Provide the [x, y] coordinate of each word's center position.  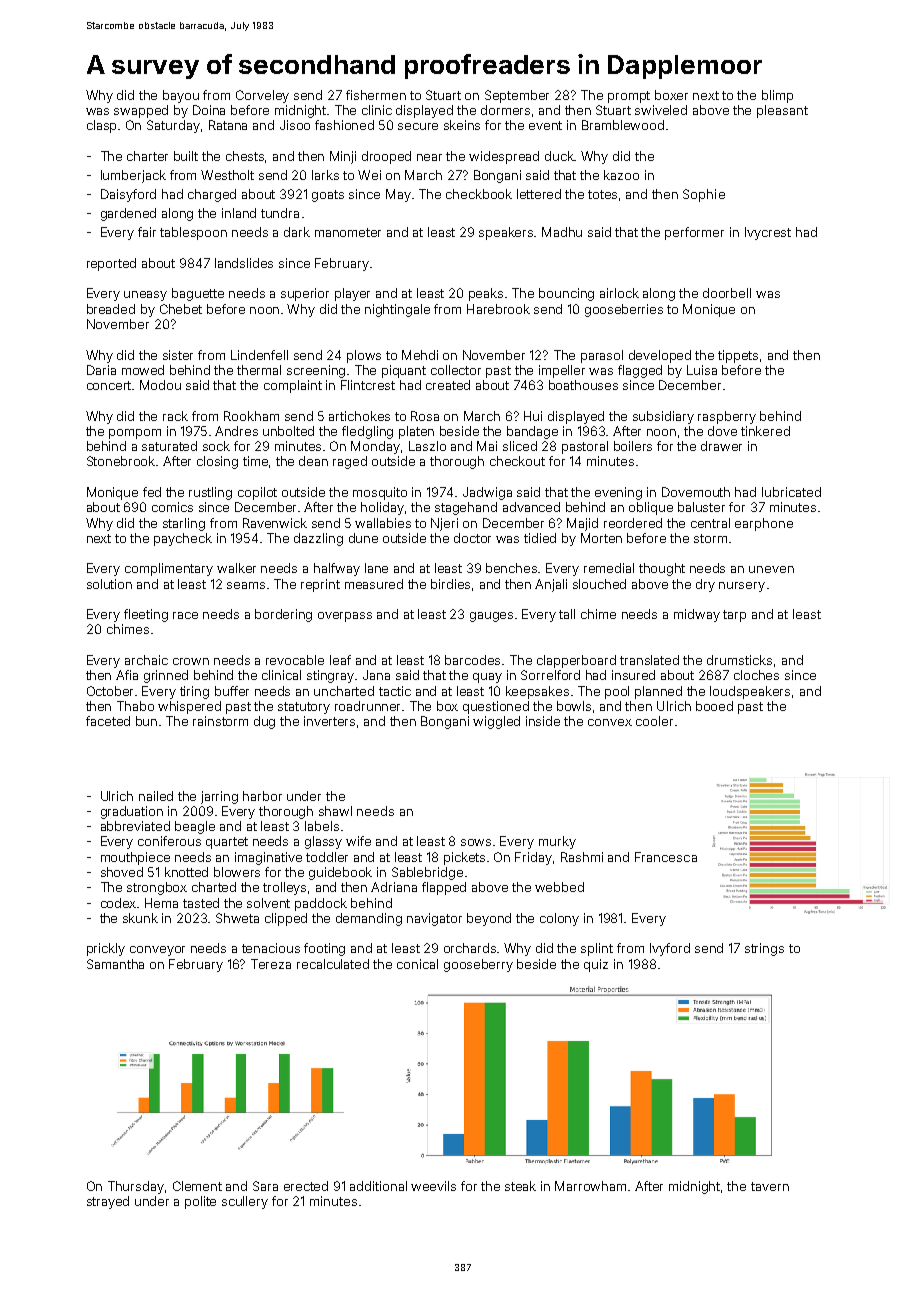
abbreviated [135, 826]
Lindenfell [259, 355]
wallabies [383, 523]
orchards [471, 948]
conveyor [157, 951]
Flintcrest [368, 385]
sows [476, 842]
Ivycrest [768, 233]
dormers [505, 110]
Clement [197, 1186]
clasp [101, 126]
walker [236, 568]
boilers [633, 446]
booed [714, 706]
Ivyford [670, 949]
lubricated [791, 492]
